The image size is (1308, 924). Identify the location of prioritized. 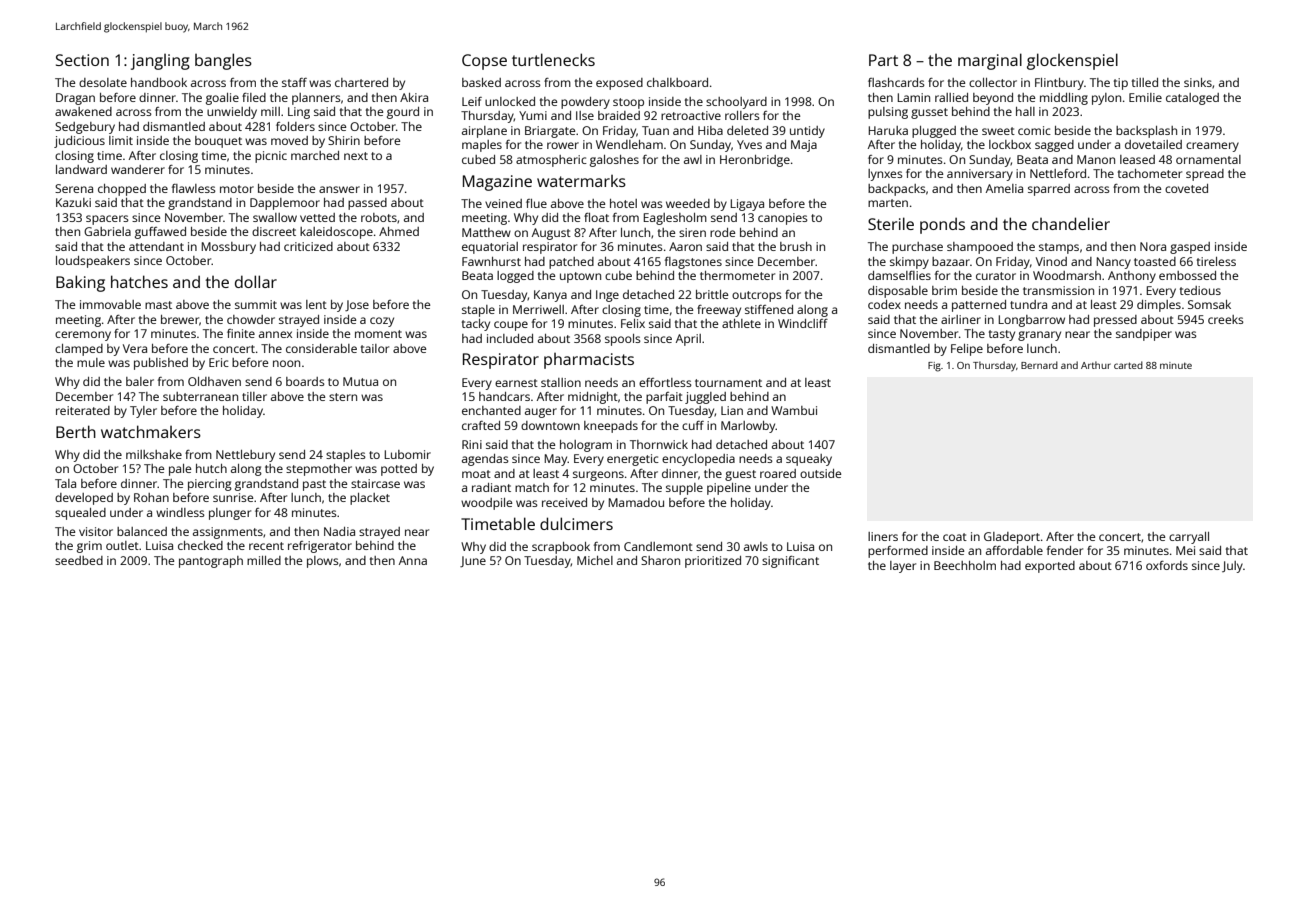
(713, 562).
